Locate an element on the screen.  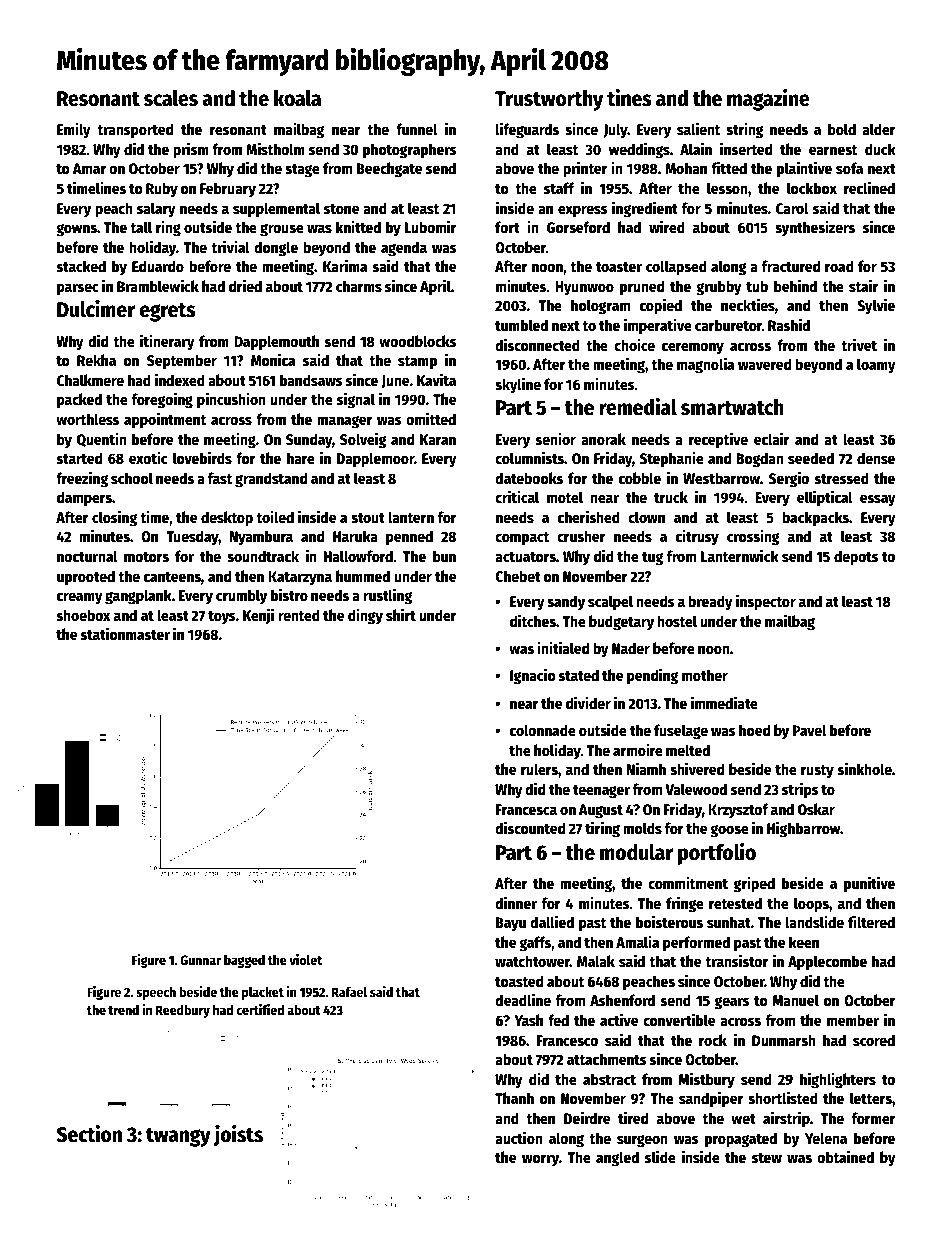
transistor is located at coordinates (736, 960).
